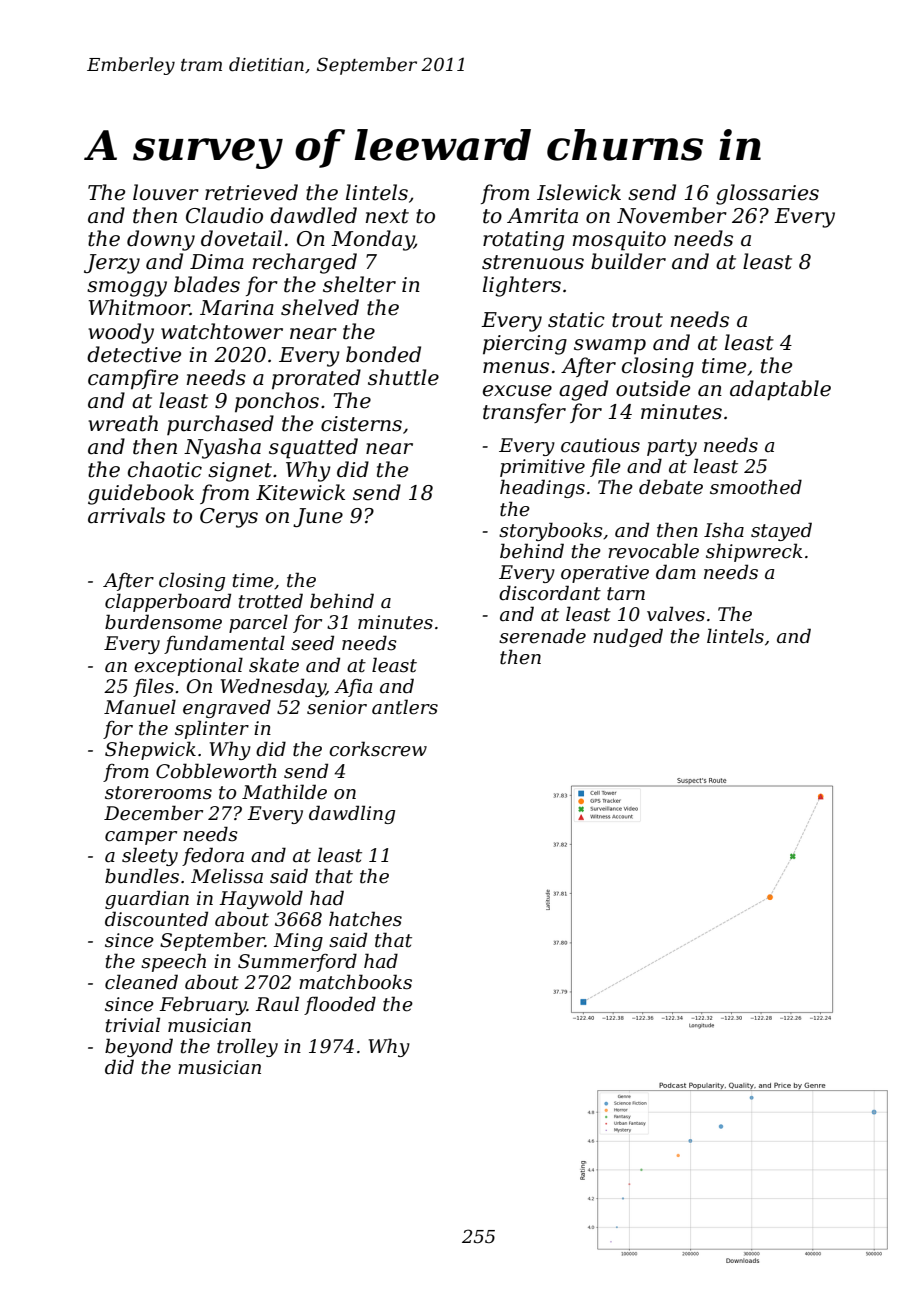  I want to click on serenade, so click(542, 636).
